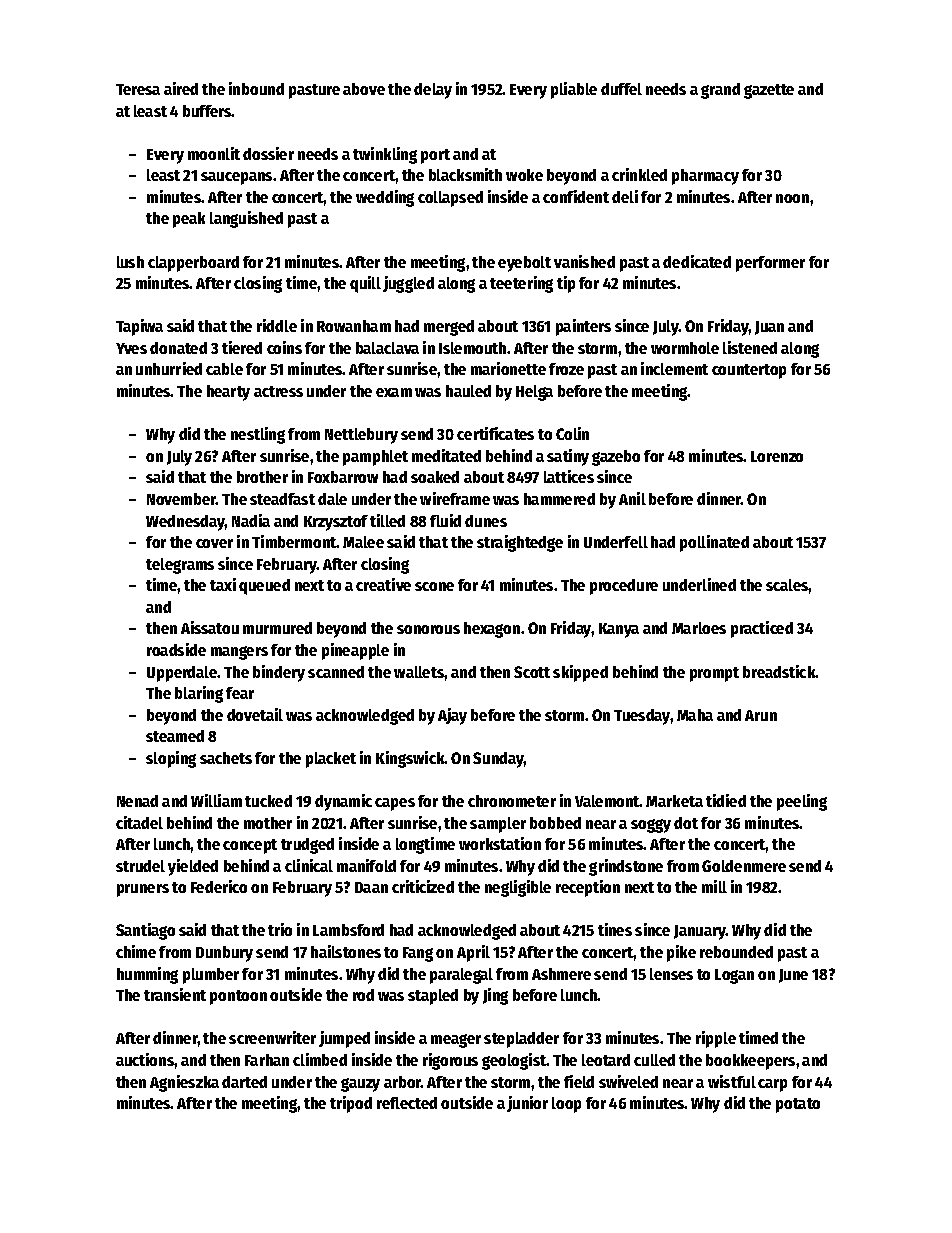 This image has width=952, height=1233. What do you see at coordinates (445, 520) in the image?
I see `fluid` at bounding box center [445, 520].
